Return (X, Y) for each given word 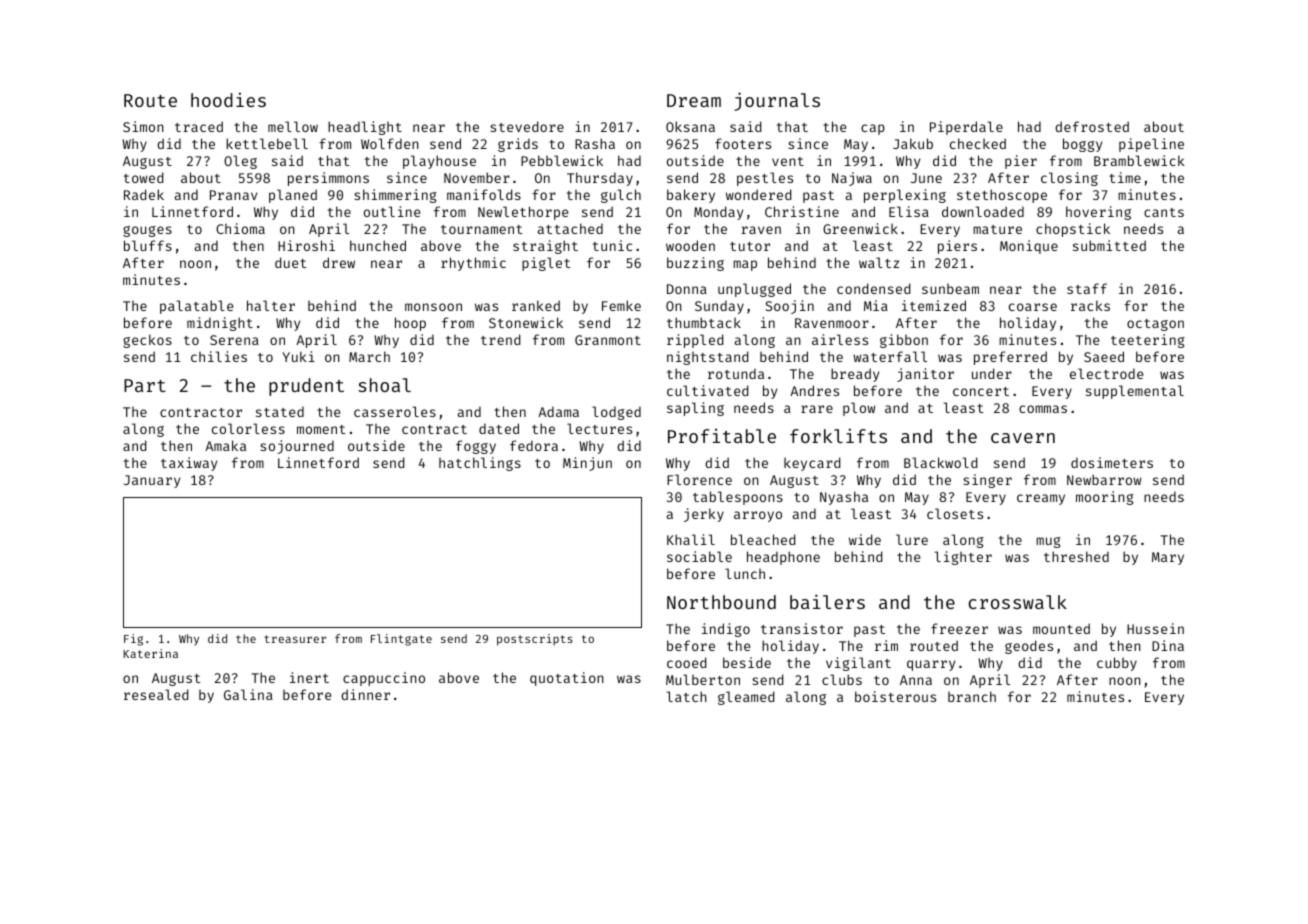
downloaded (983, 211)
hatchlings (480, 464)
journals (777, 101)
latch (687, 696)
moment (321, 429)
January (152, 481)
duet (291, 262)
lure (912, 539)
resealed (156, 694)
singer (987, 481)
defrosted (1092, 126)
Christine (802, 211)
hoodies (228, 99)
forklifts (838, 435)
